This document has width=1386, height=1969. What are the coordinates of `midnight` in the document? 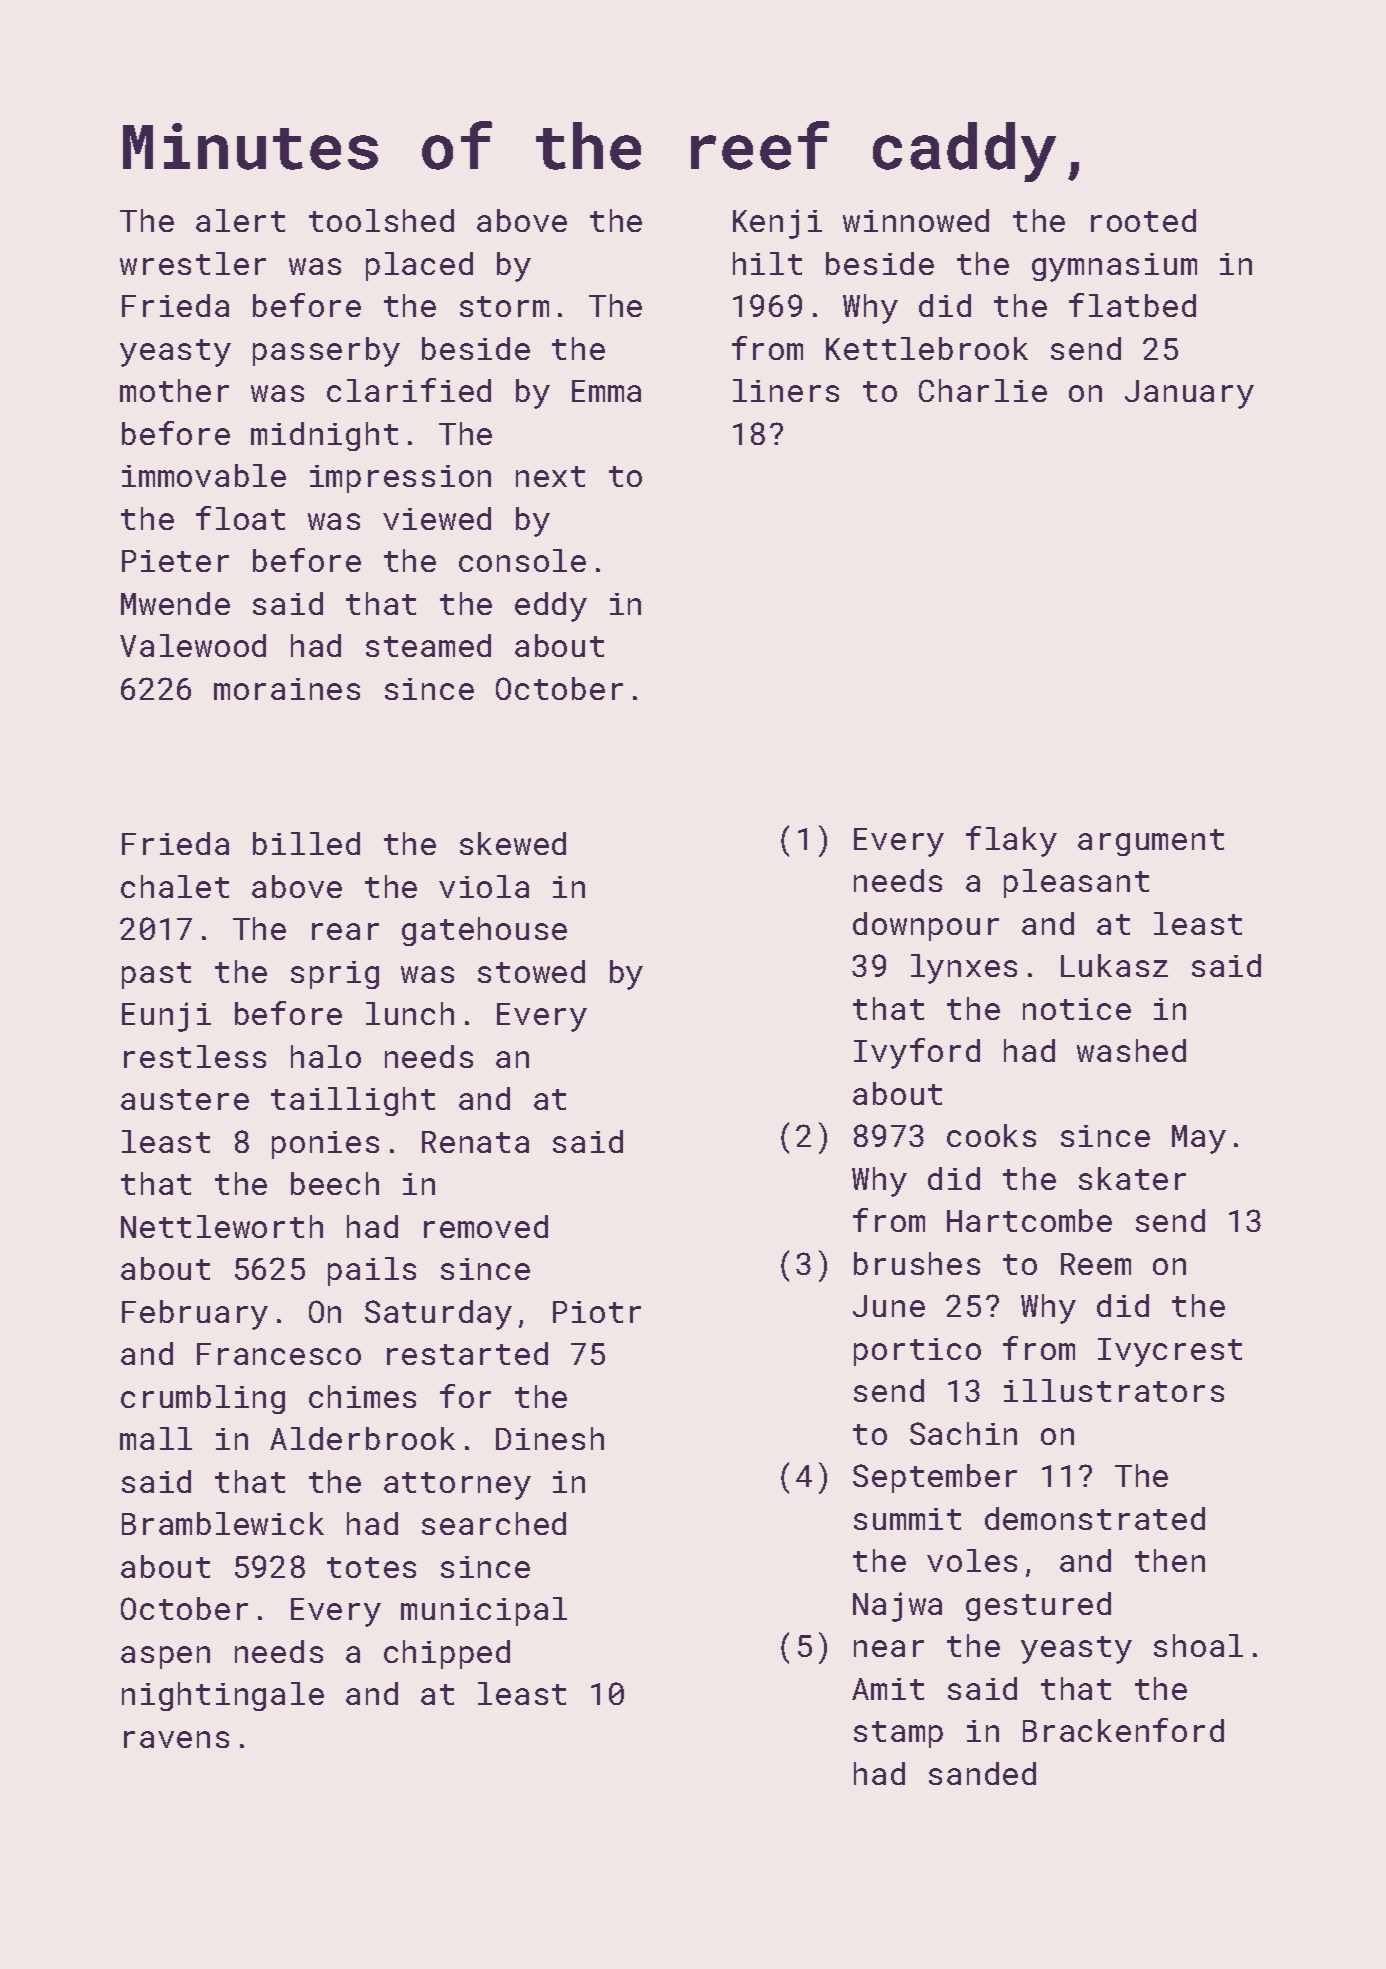 It's located at (324, 436).
